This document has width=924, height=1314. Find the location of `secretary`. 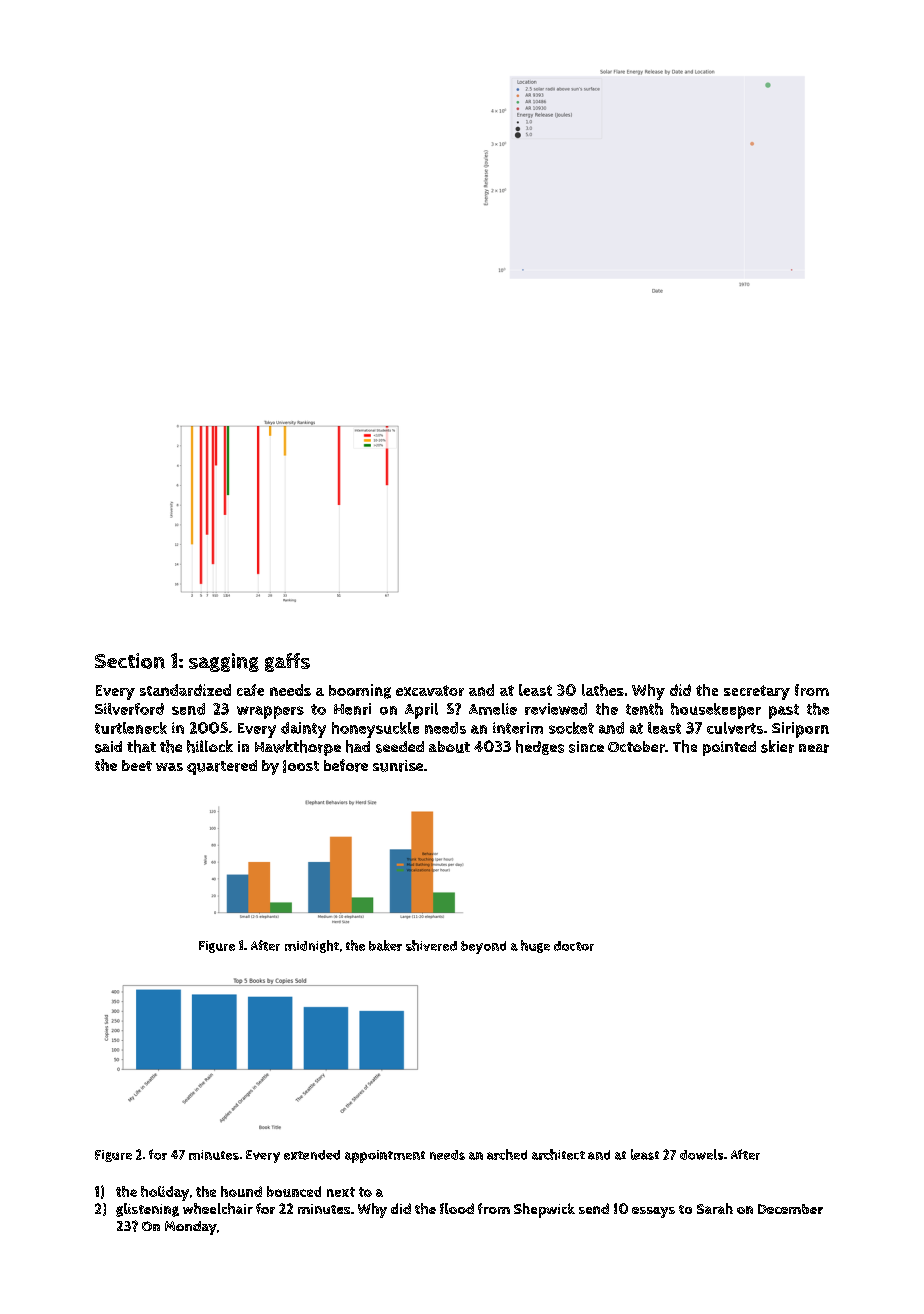

secretary is located at coordinates (757, 692).
